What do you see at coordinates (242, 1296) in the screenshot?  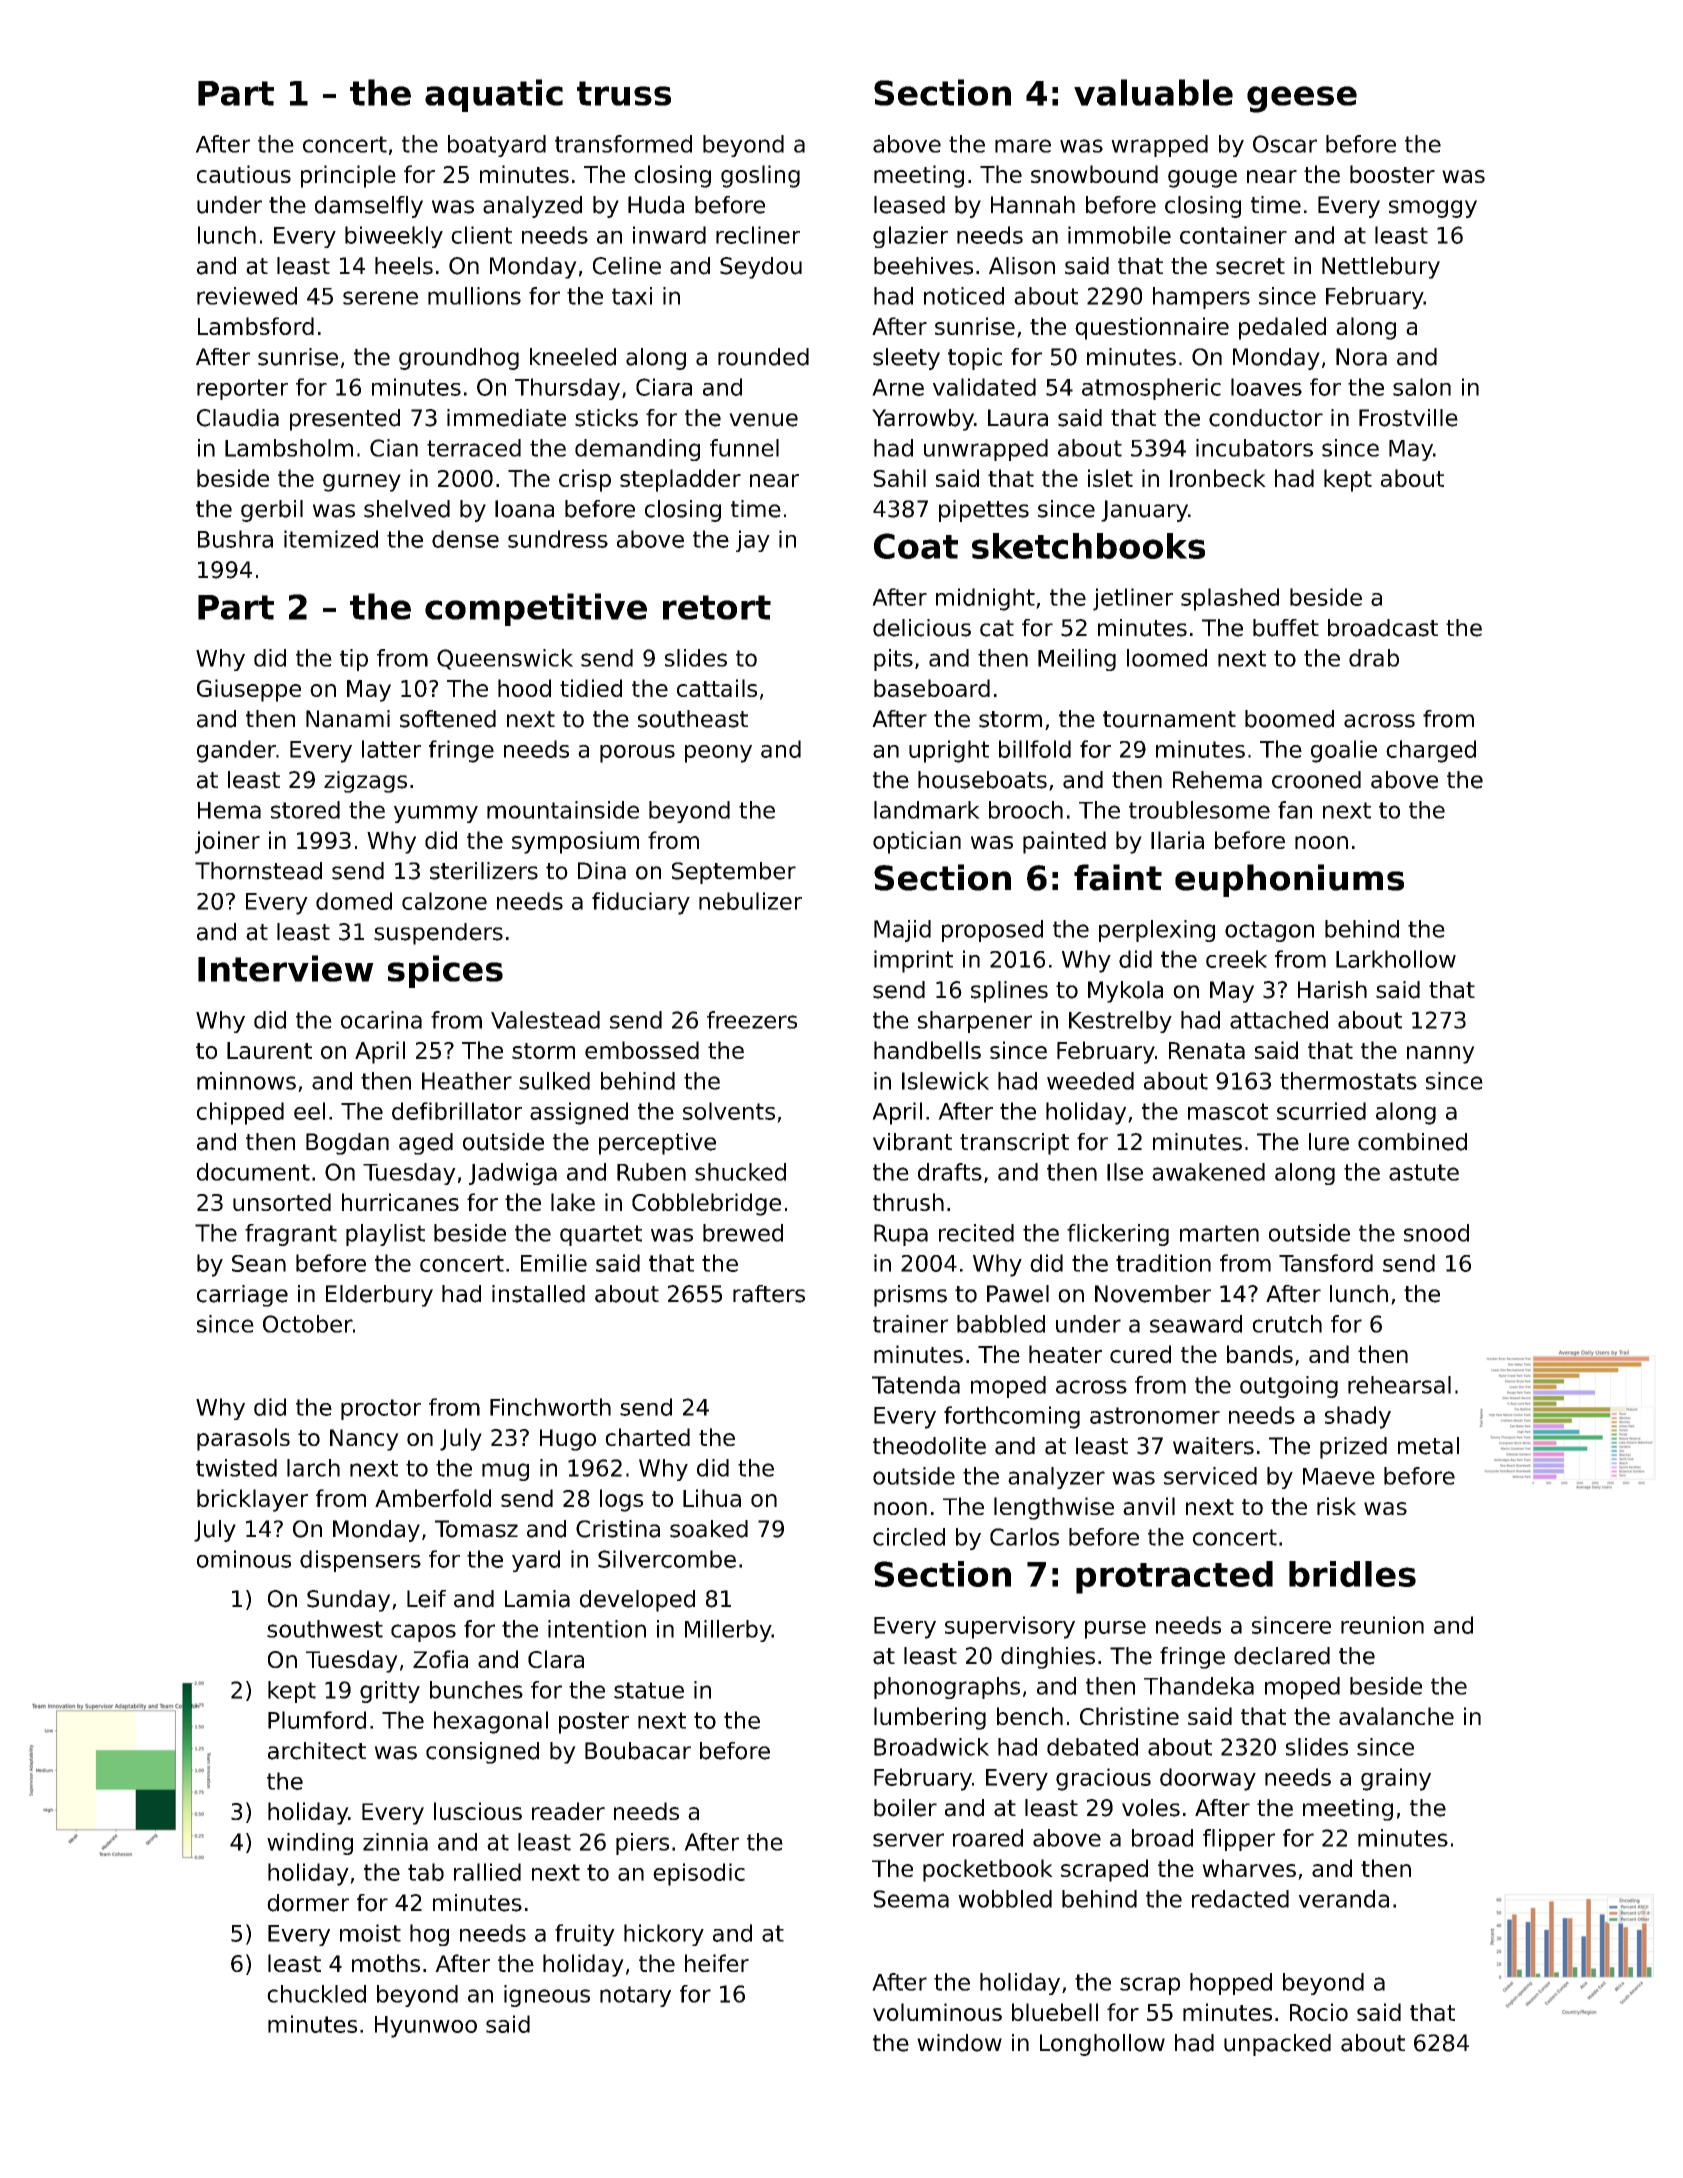 I see `carriage` at bounding box center [242, 1296].
